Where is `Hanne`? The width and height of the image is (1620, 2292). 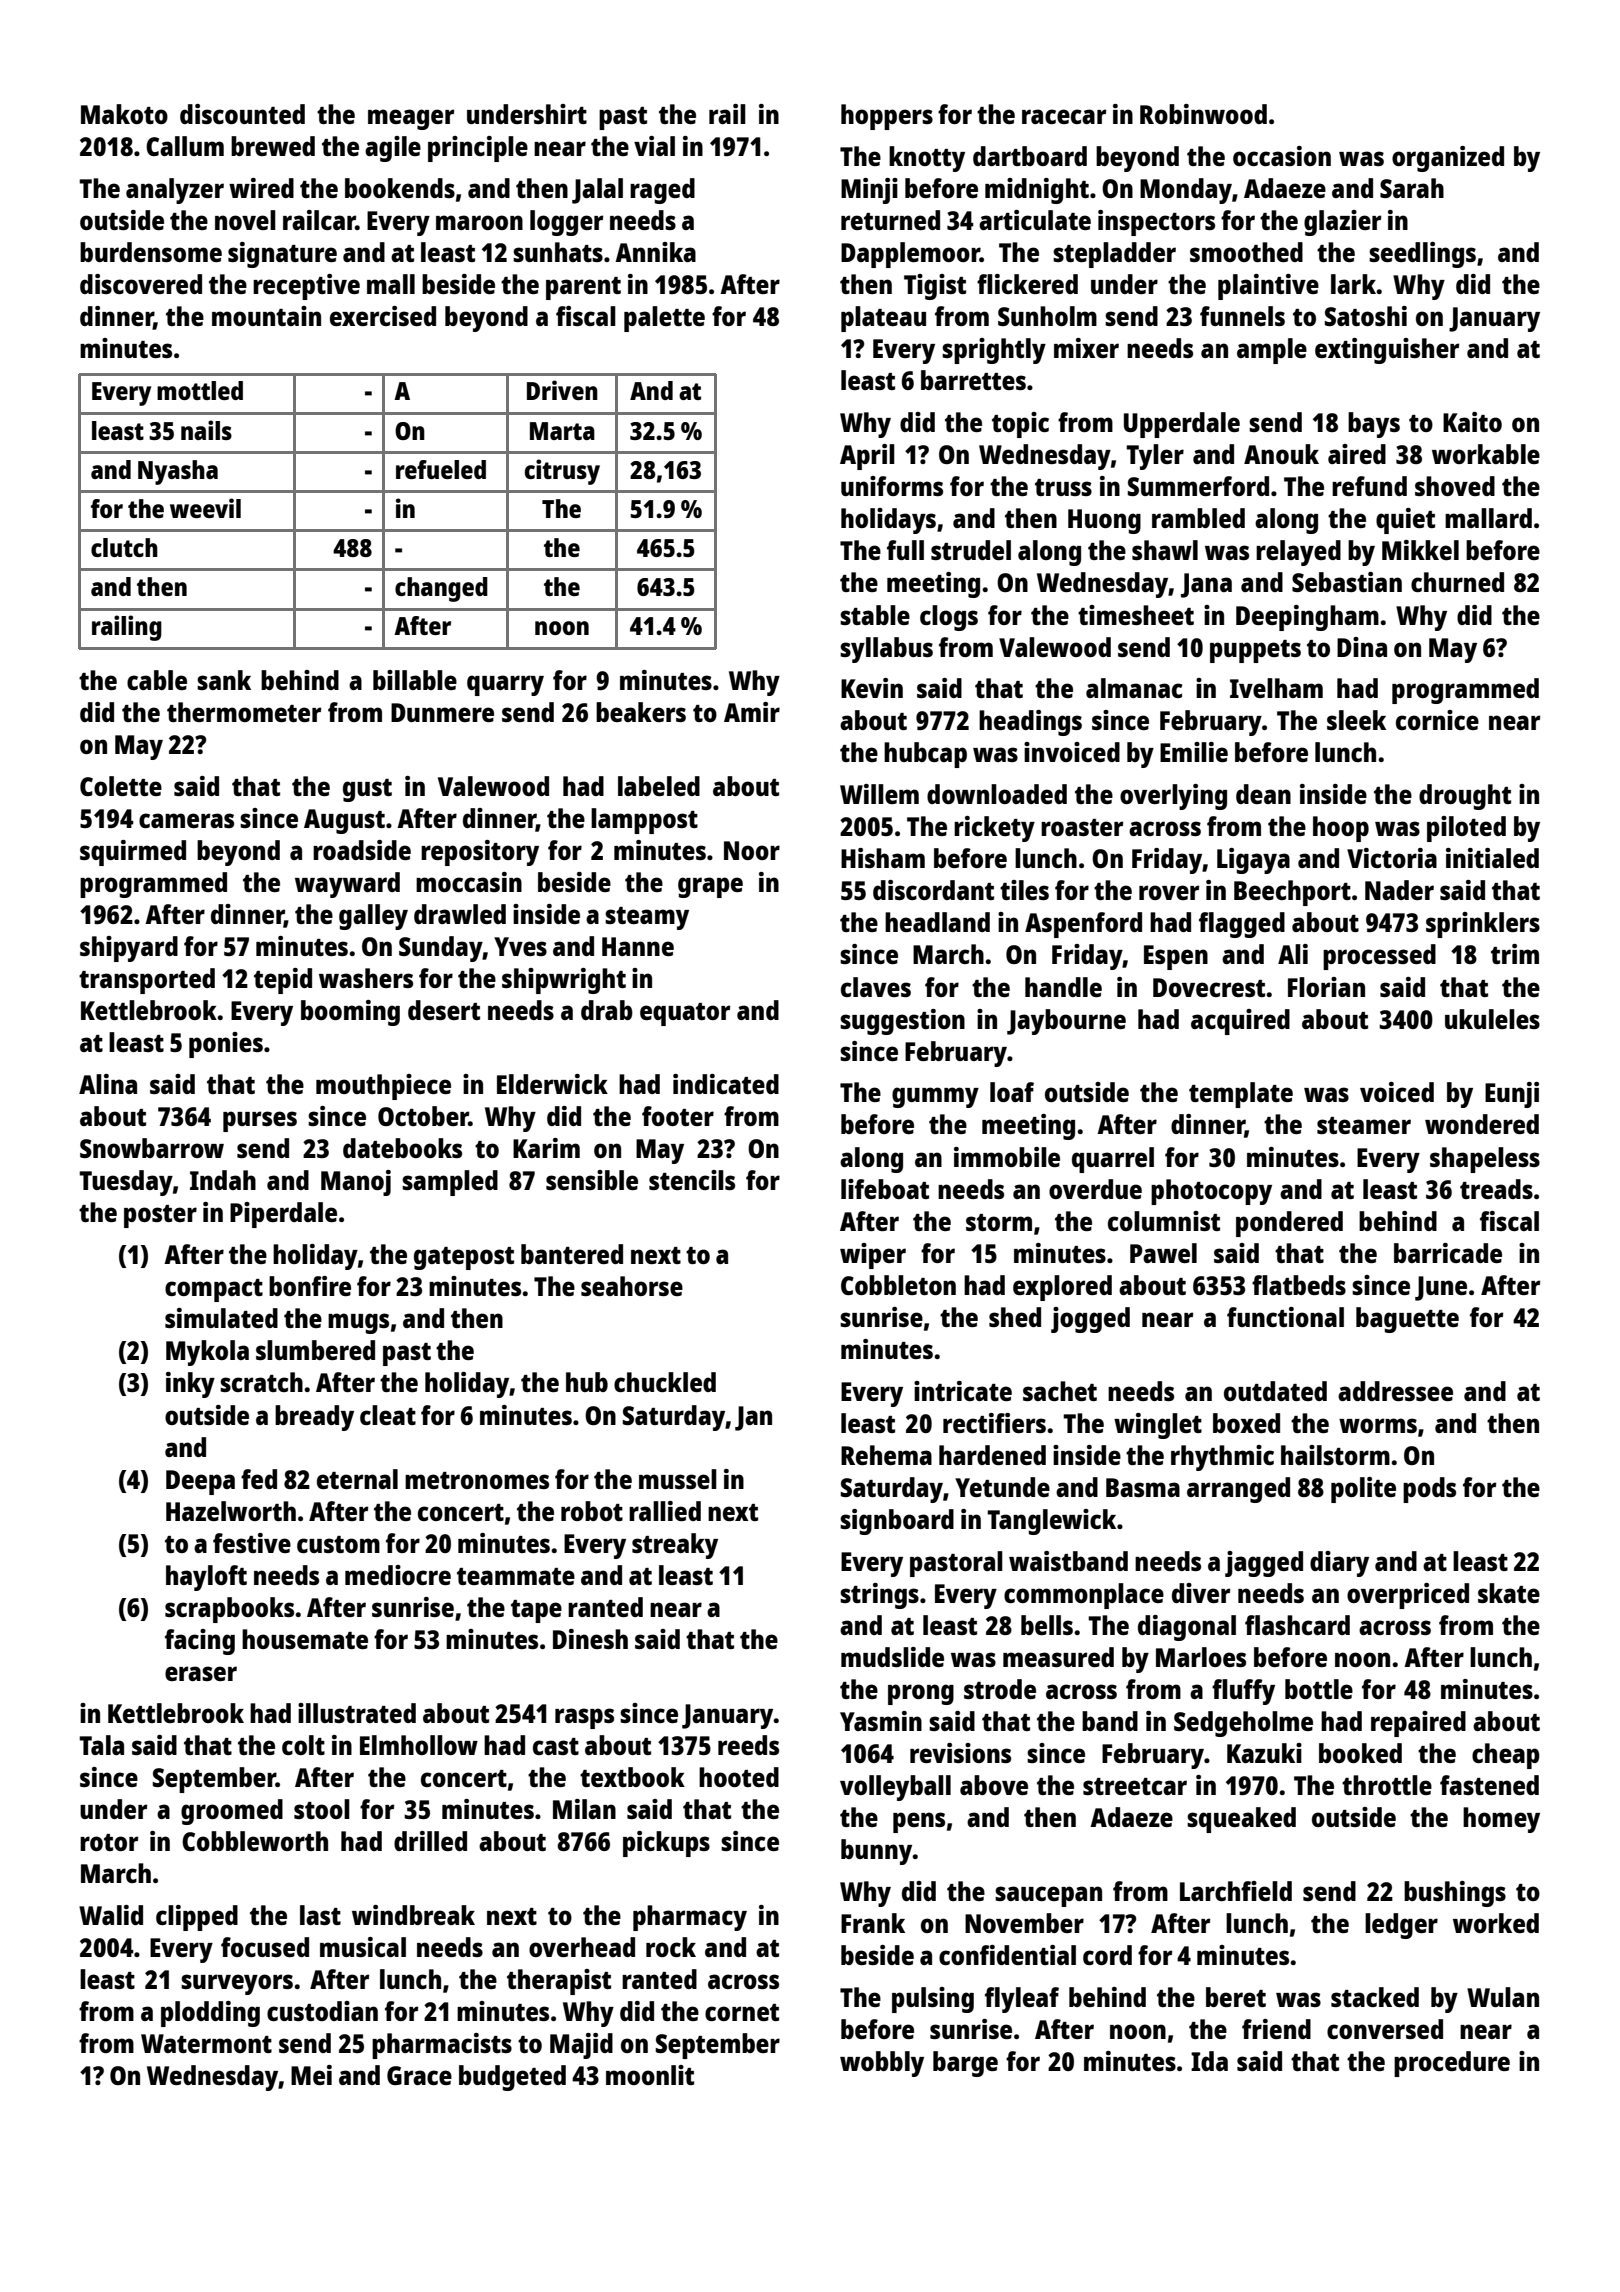 Hanne is located at coordinates (638, 946).
